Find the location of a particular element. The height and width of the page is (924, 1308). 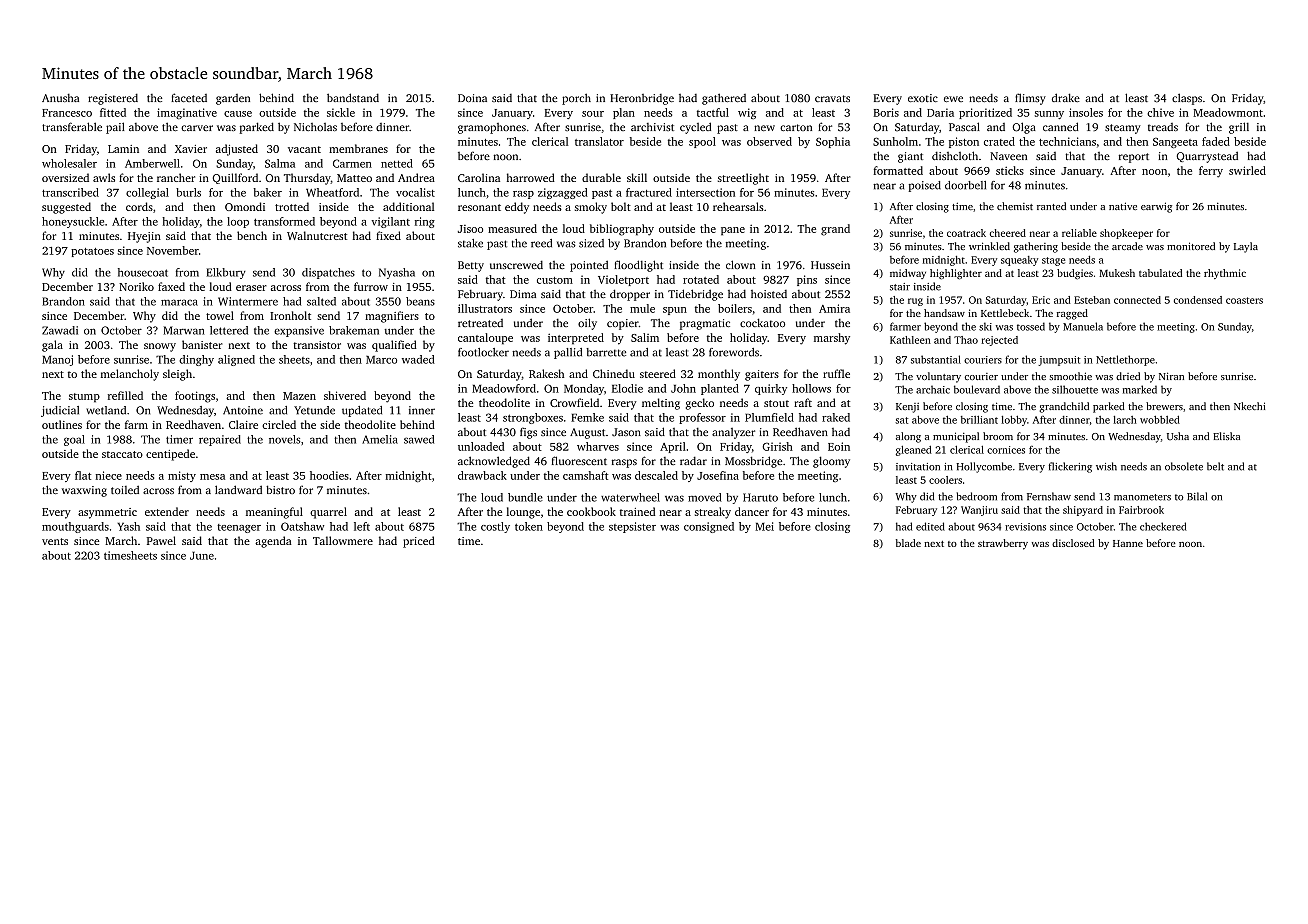

tossed is located at coordinates (1031, 326).
